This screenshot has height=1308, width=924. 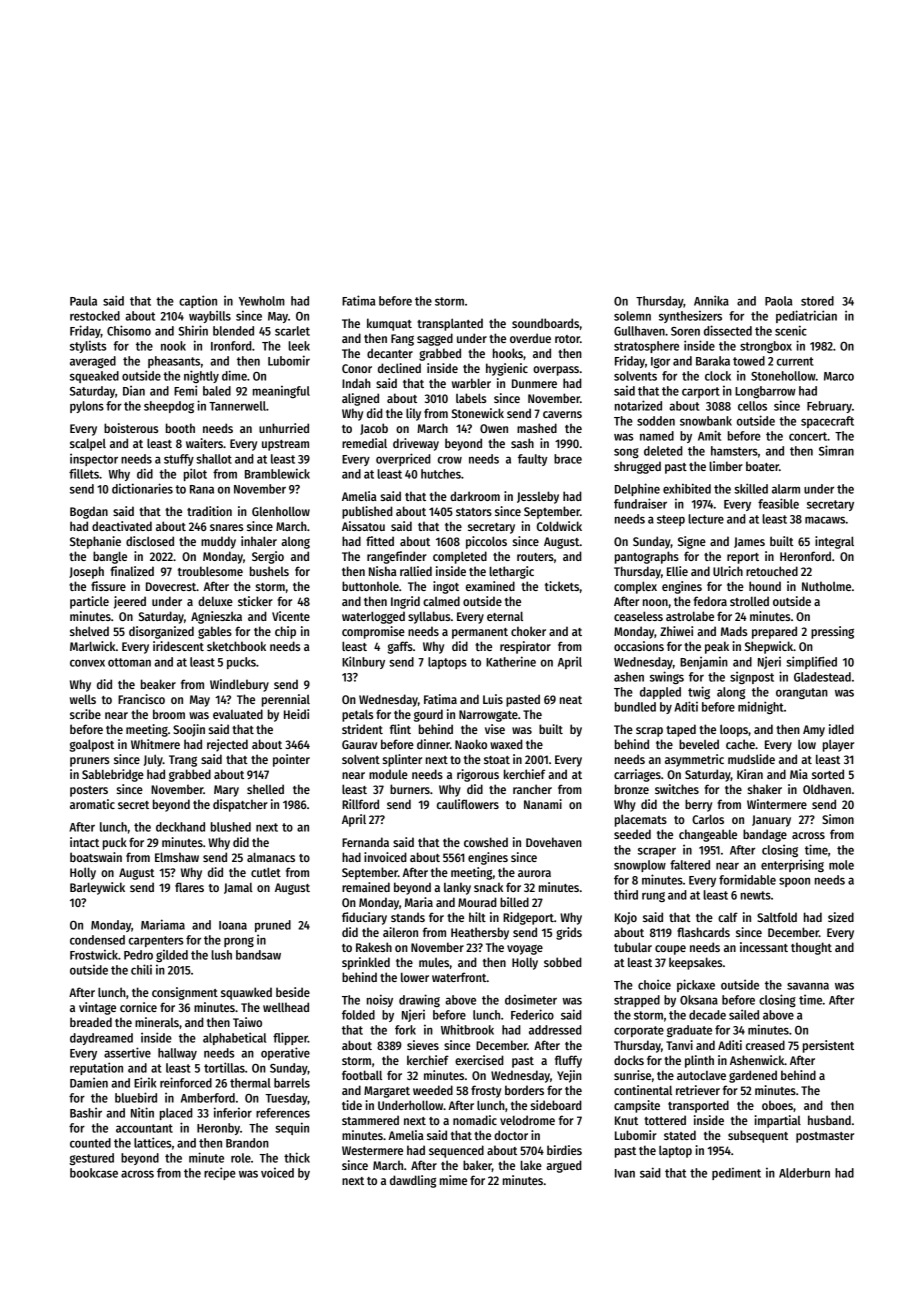 I want to click on sequenced, so click(x=456, y=1151).
